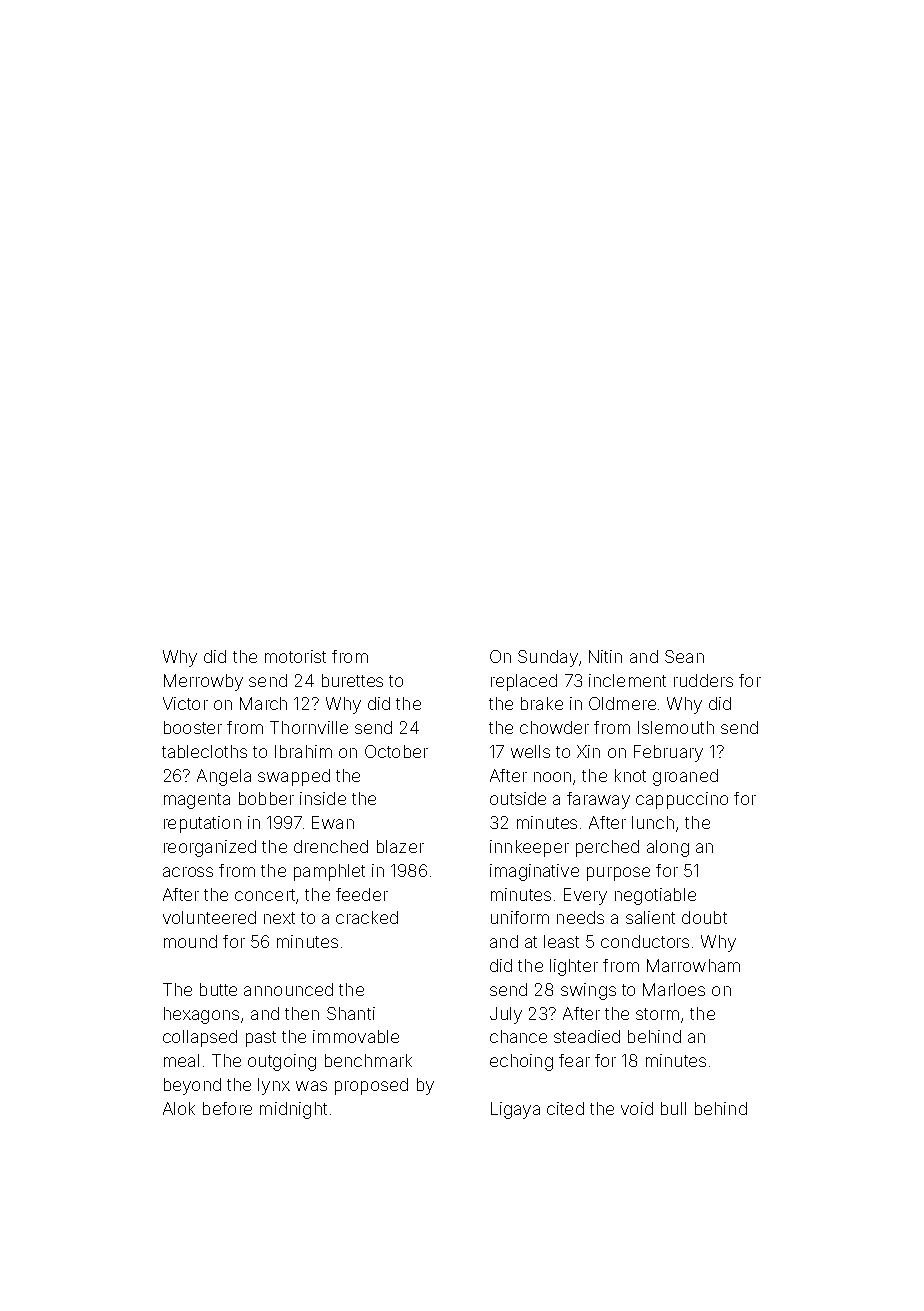 The image size is (924, 1311). What do you see at coordinates (227, 1108) in the screenshot?
I see `before` at bounding box center [227, 1108].
